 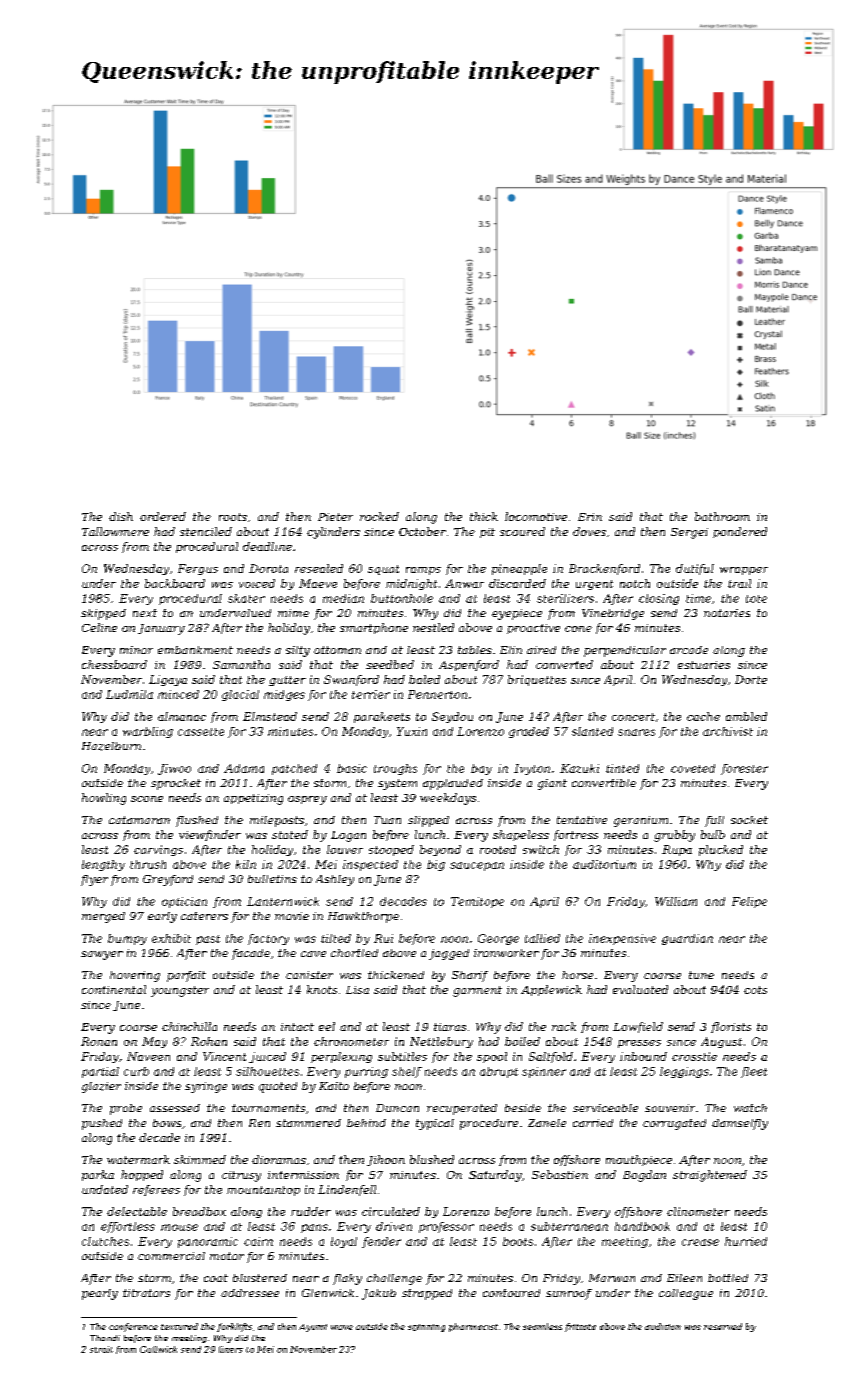 I want to click on hurried, so click(x=746, y=1241).
